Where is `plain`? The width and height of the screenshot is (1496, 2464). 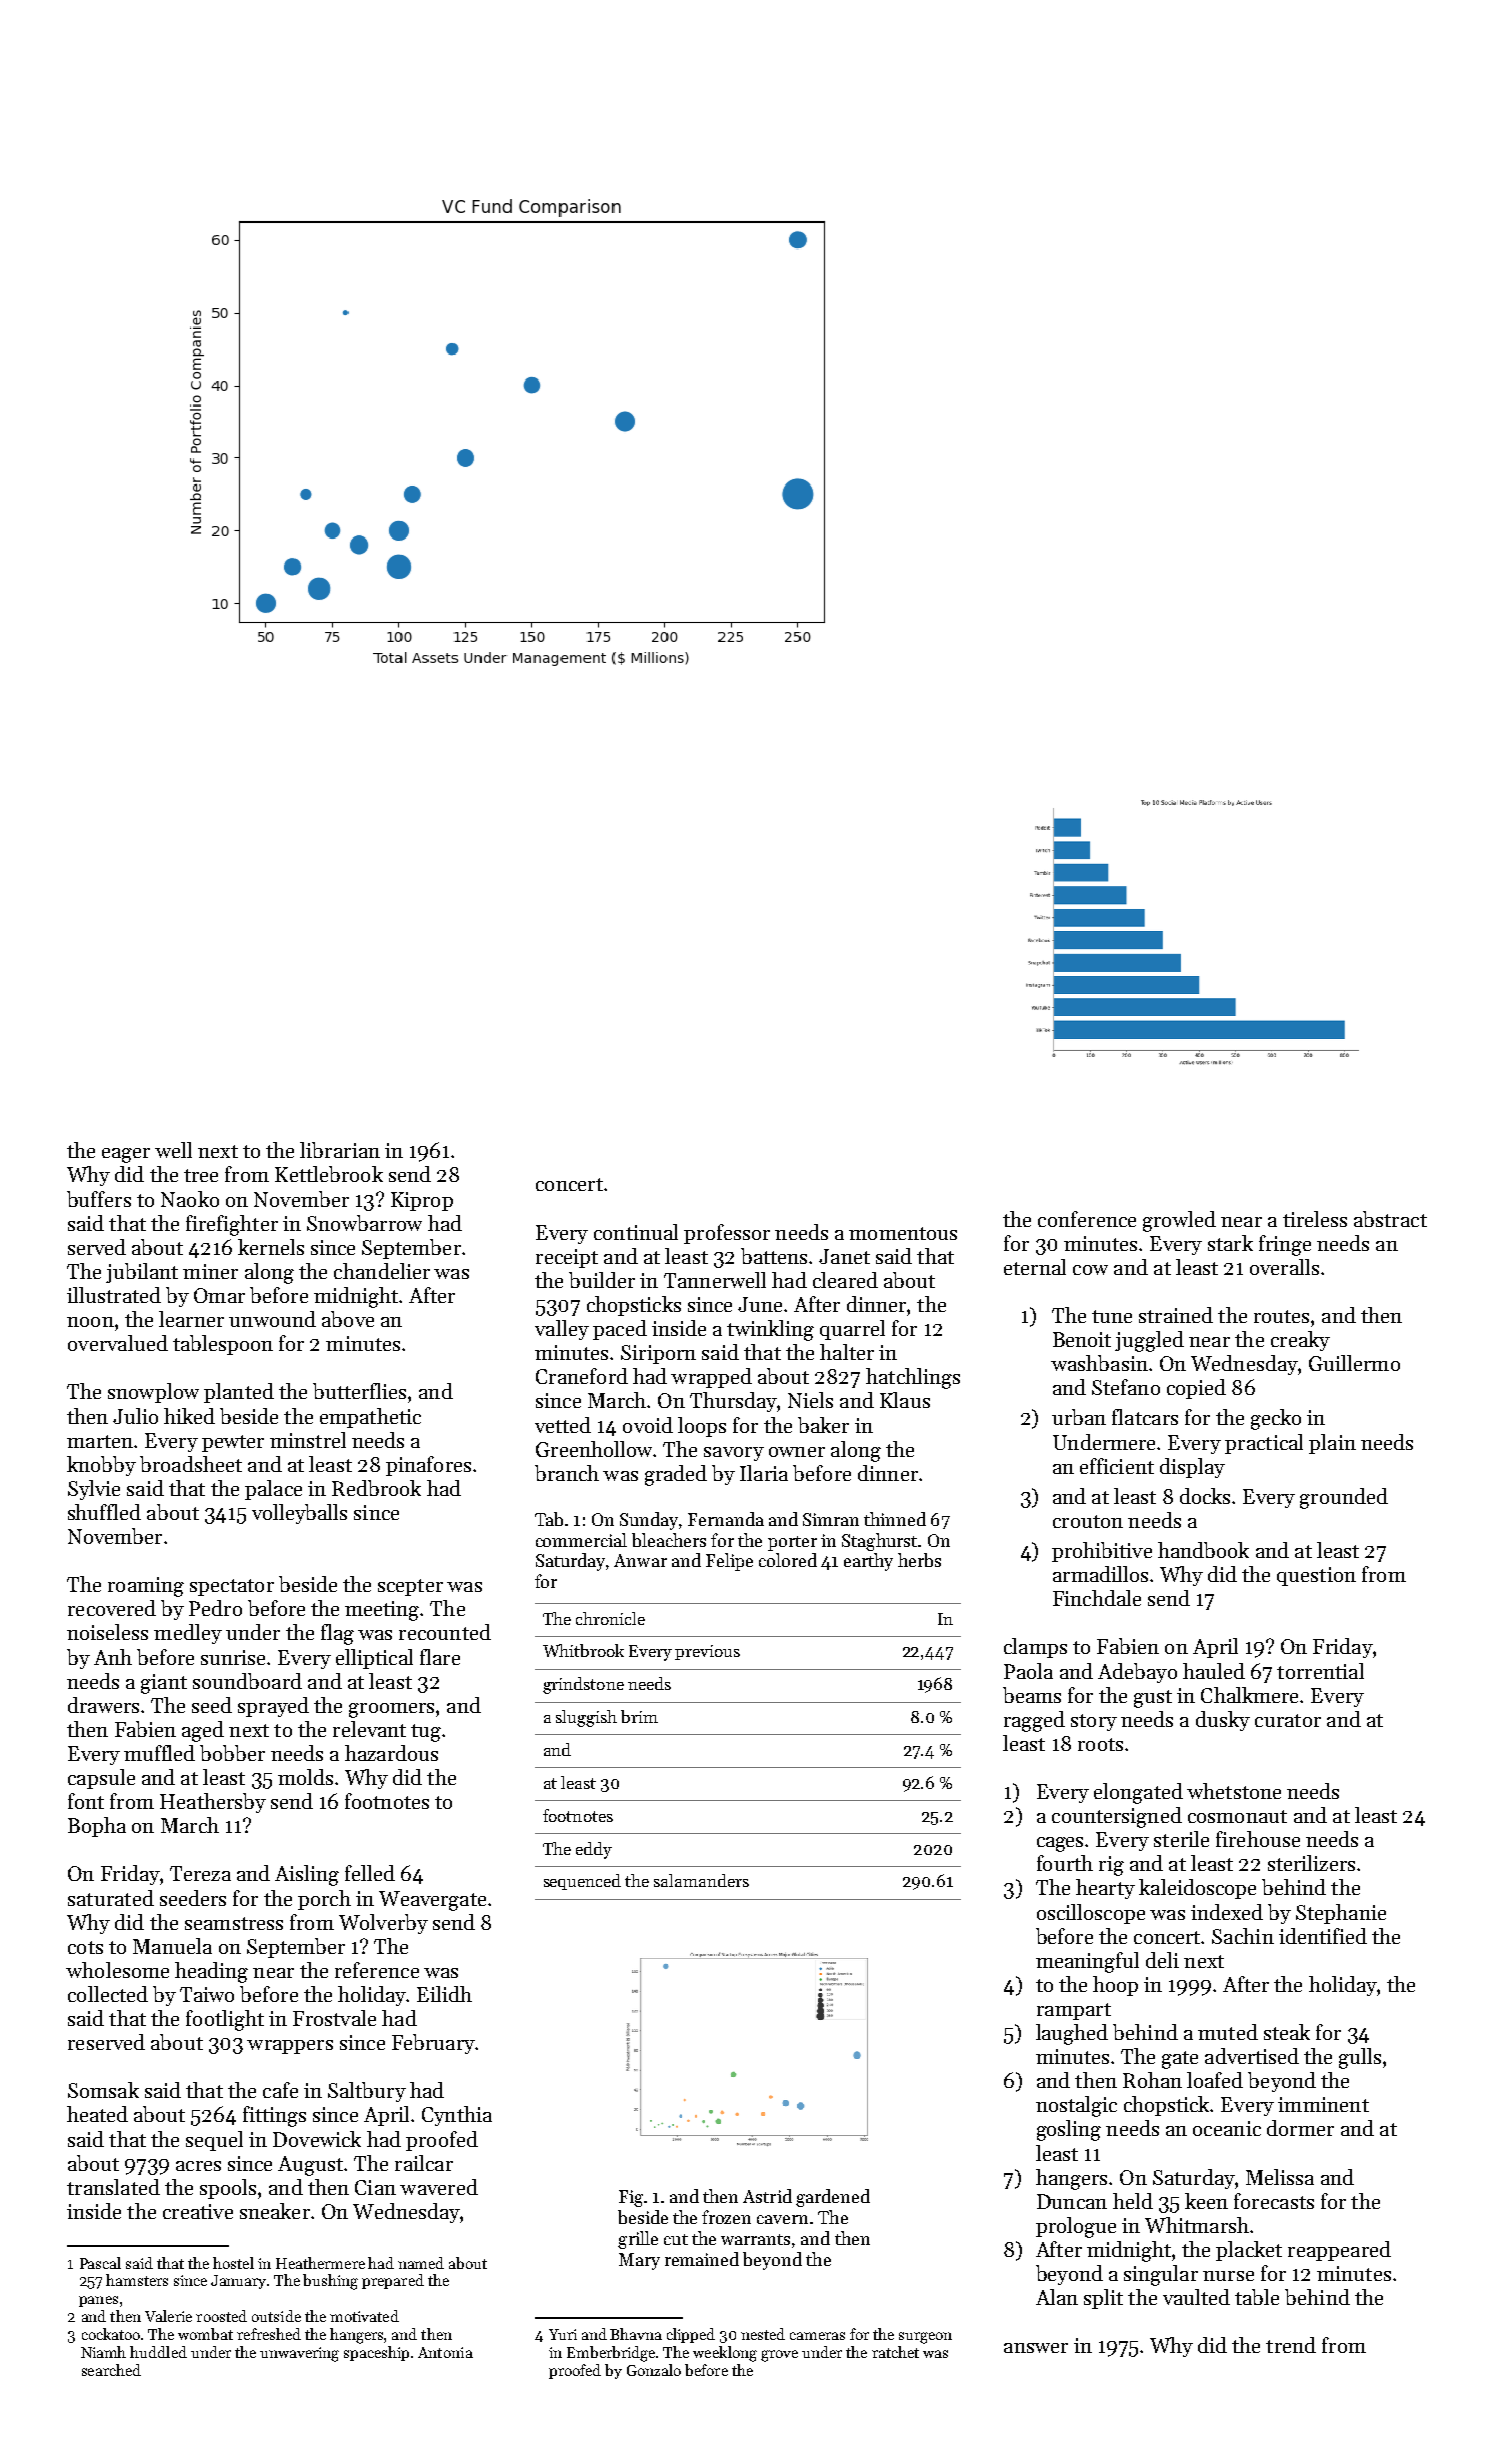 plain is located at coordinates (1332, 1444).
